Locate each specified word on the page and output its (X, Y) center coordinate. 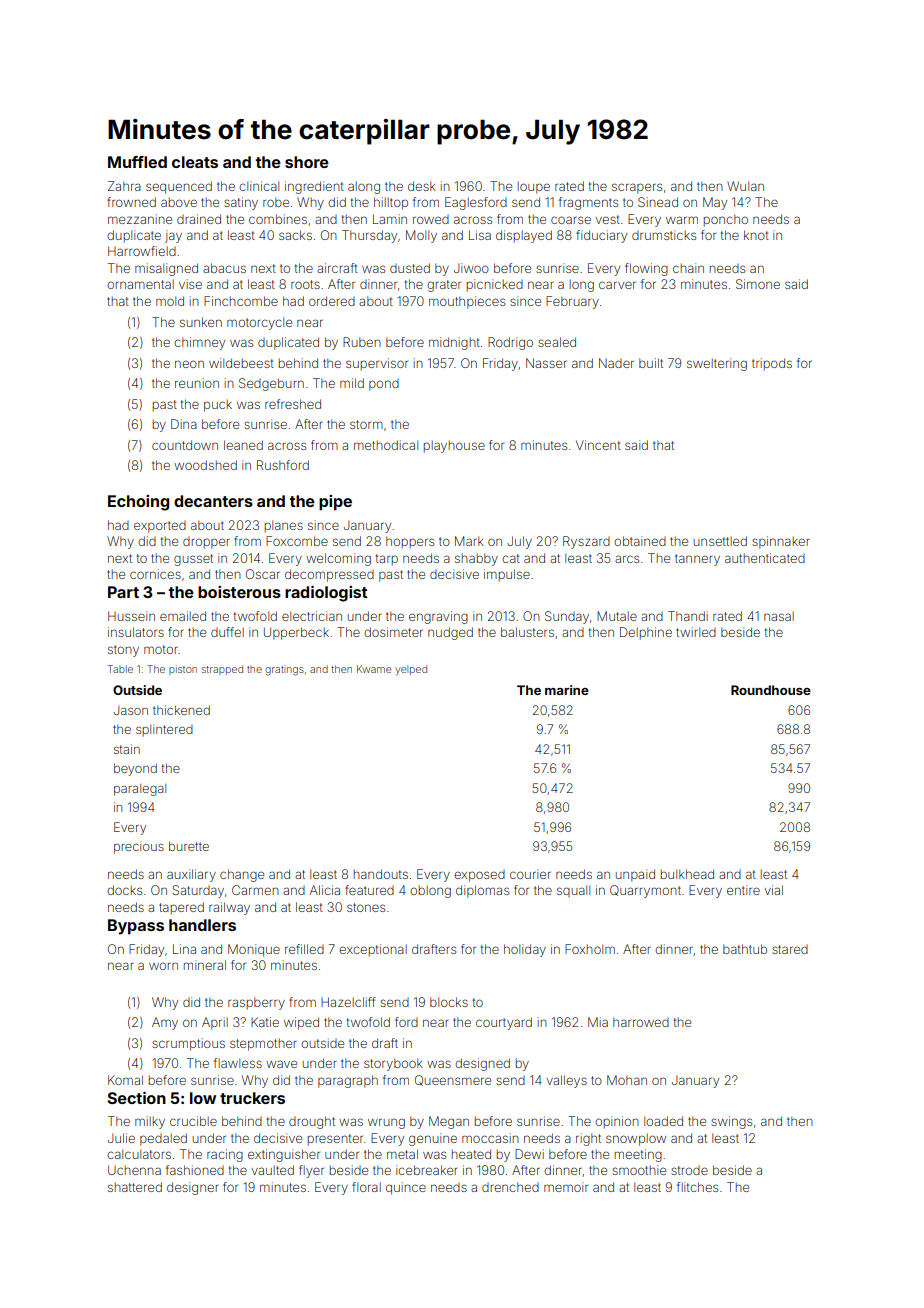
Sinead (658, 202)
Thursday (369, 236)
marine (567, 690)
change (242, 875)
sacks (295, 235)
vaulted (272, 1170)
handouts (381, 874)
